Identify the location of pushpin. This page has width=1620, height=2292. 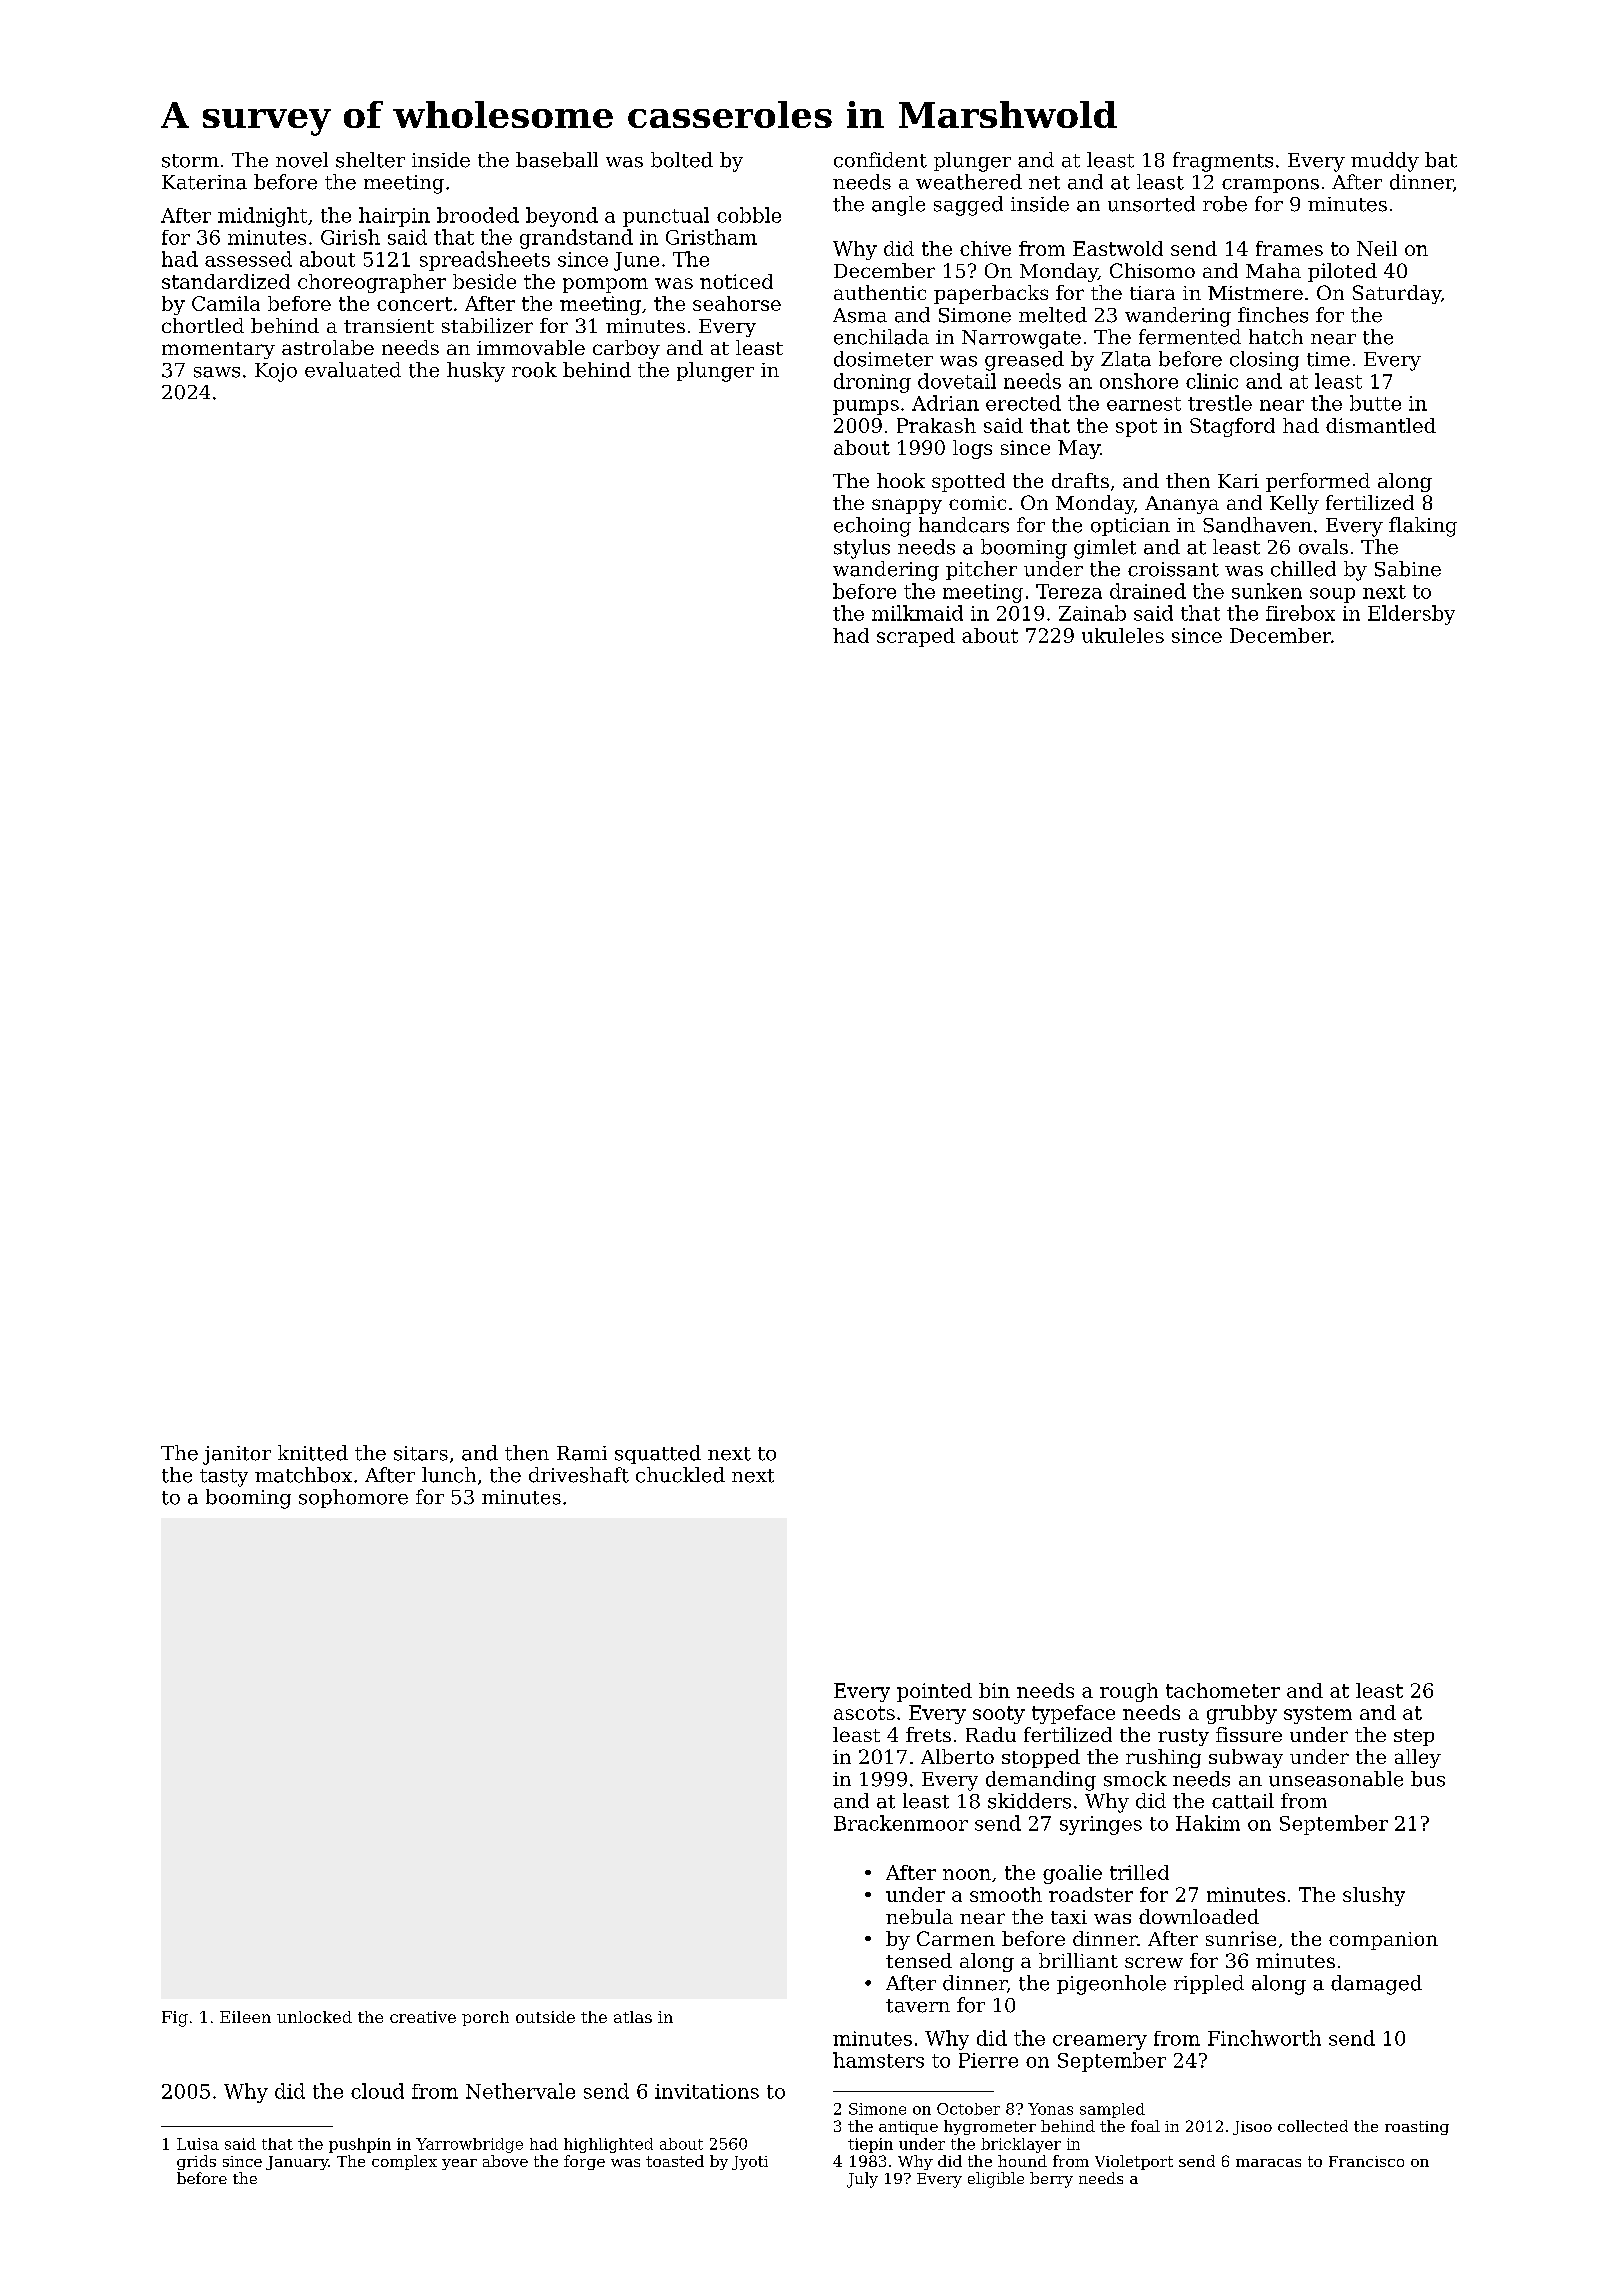
(360, 2145).
